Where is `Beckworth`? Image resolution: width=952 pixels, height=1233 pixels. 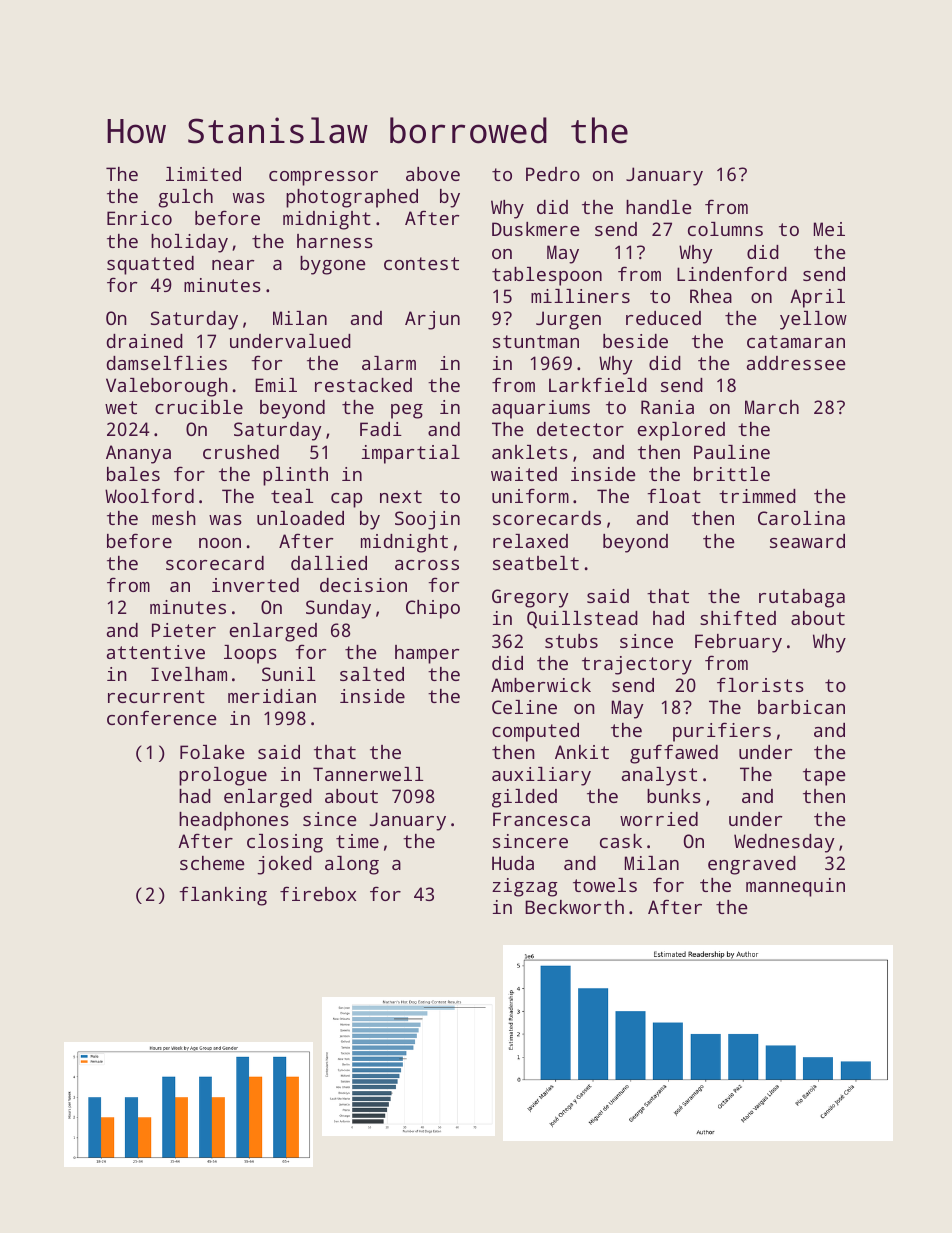
Beckworth is located at coordinates (574, 907).
